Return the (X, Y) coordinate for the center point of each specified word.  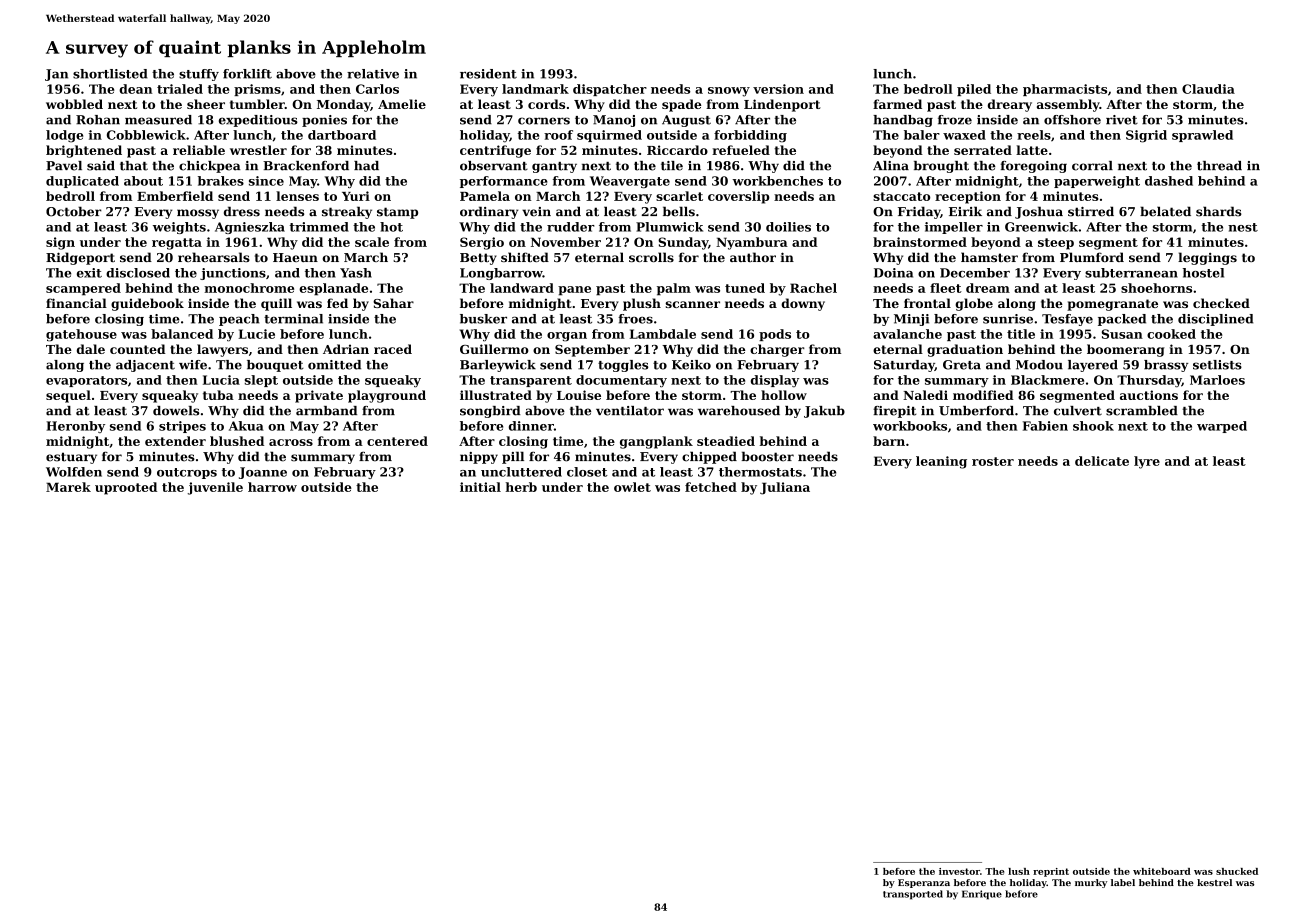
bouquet (275, 366)
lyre (1147, 462)
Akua (246, 426)
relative (373, 74)
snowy (729, 92)
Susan (1122, 334)
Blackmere (1047, 380)
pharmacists (1065, 90)
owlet (632, 487)
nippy (479, 458)
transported (913, 895)
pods (775, 335)
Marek (68, 487)
